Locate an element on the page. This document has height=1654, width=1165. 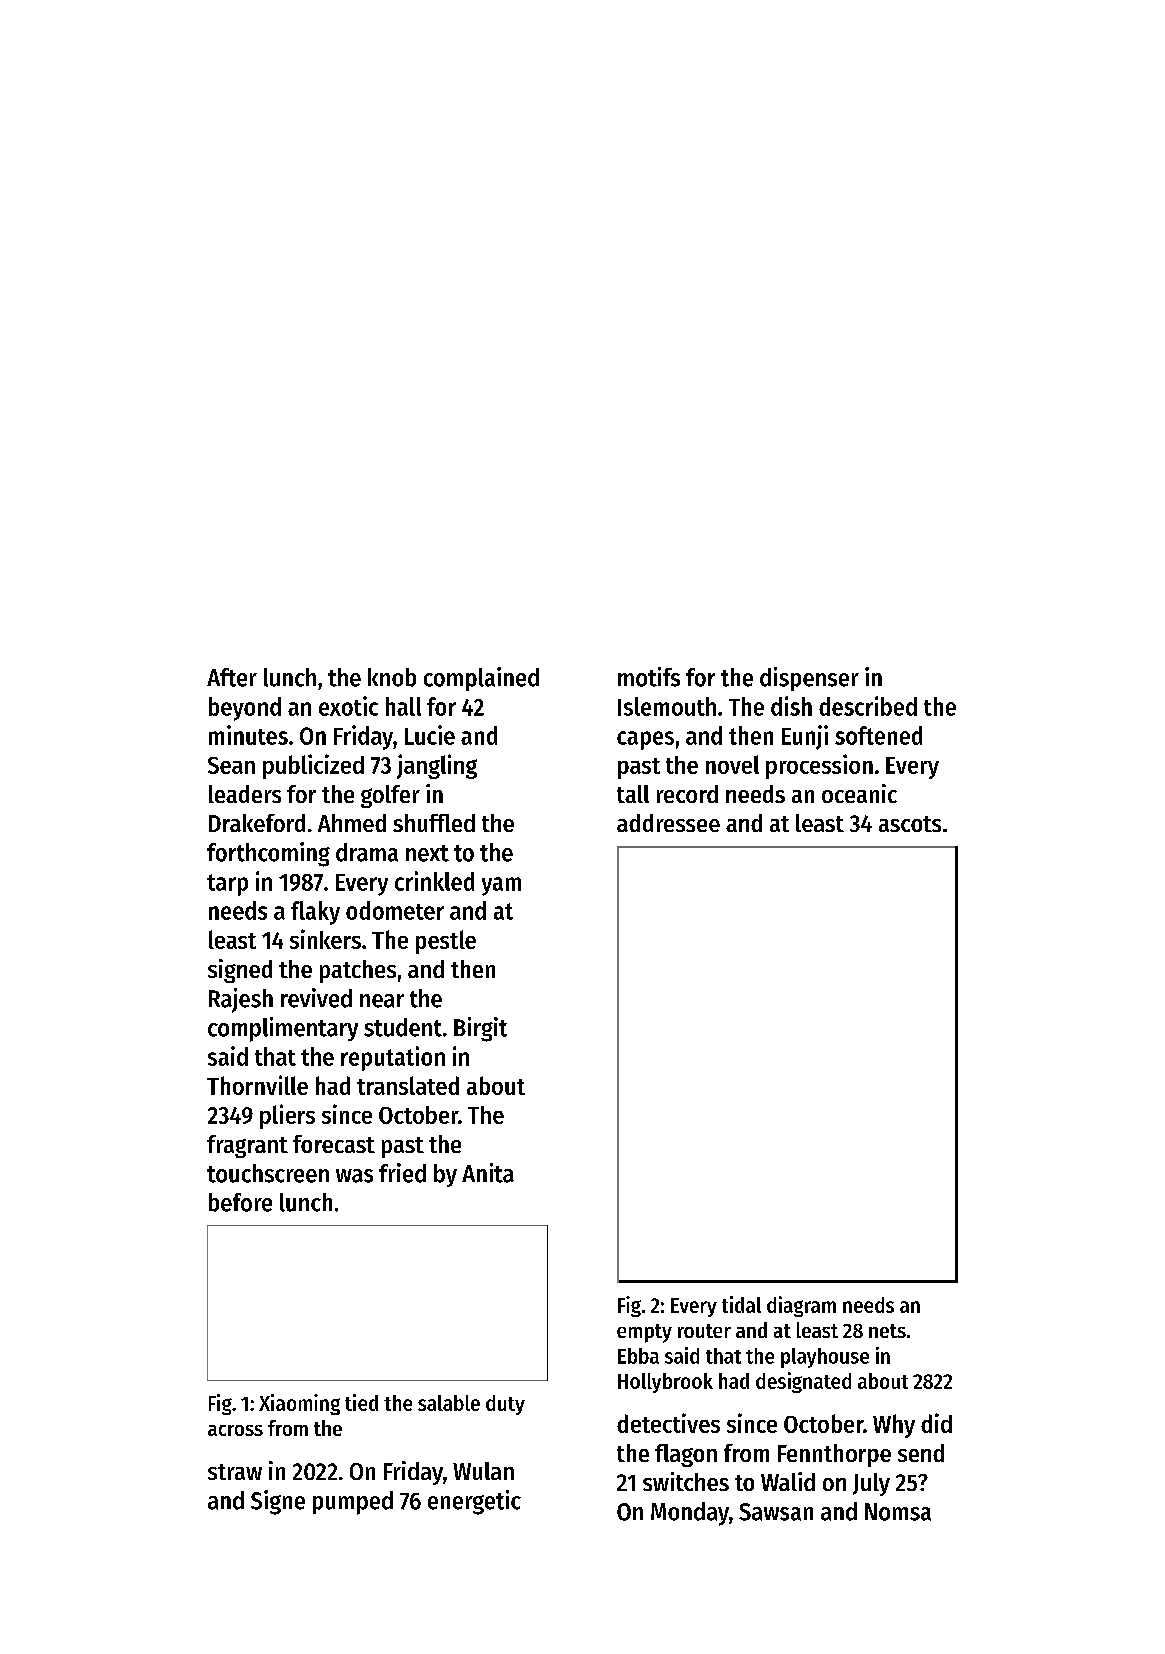
addressee is located at coordinates (668, 823).
